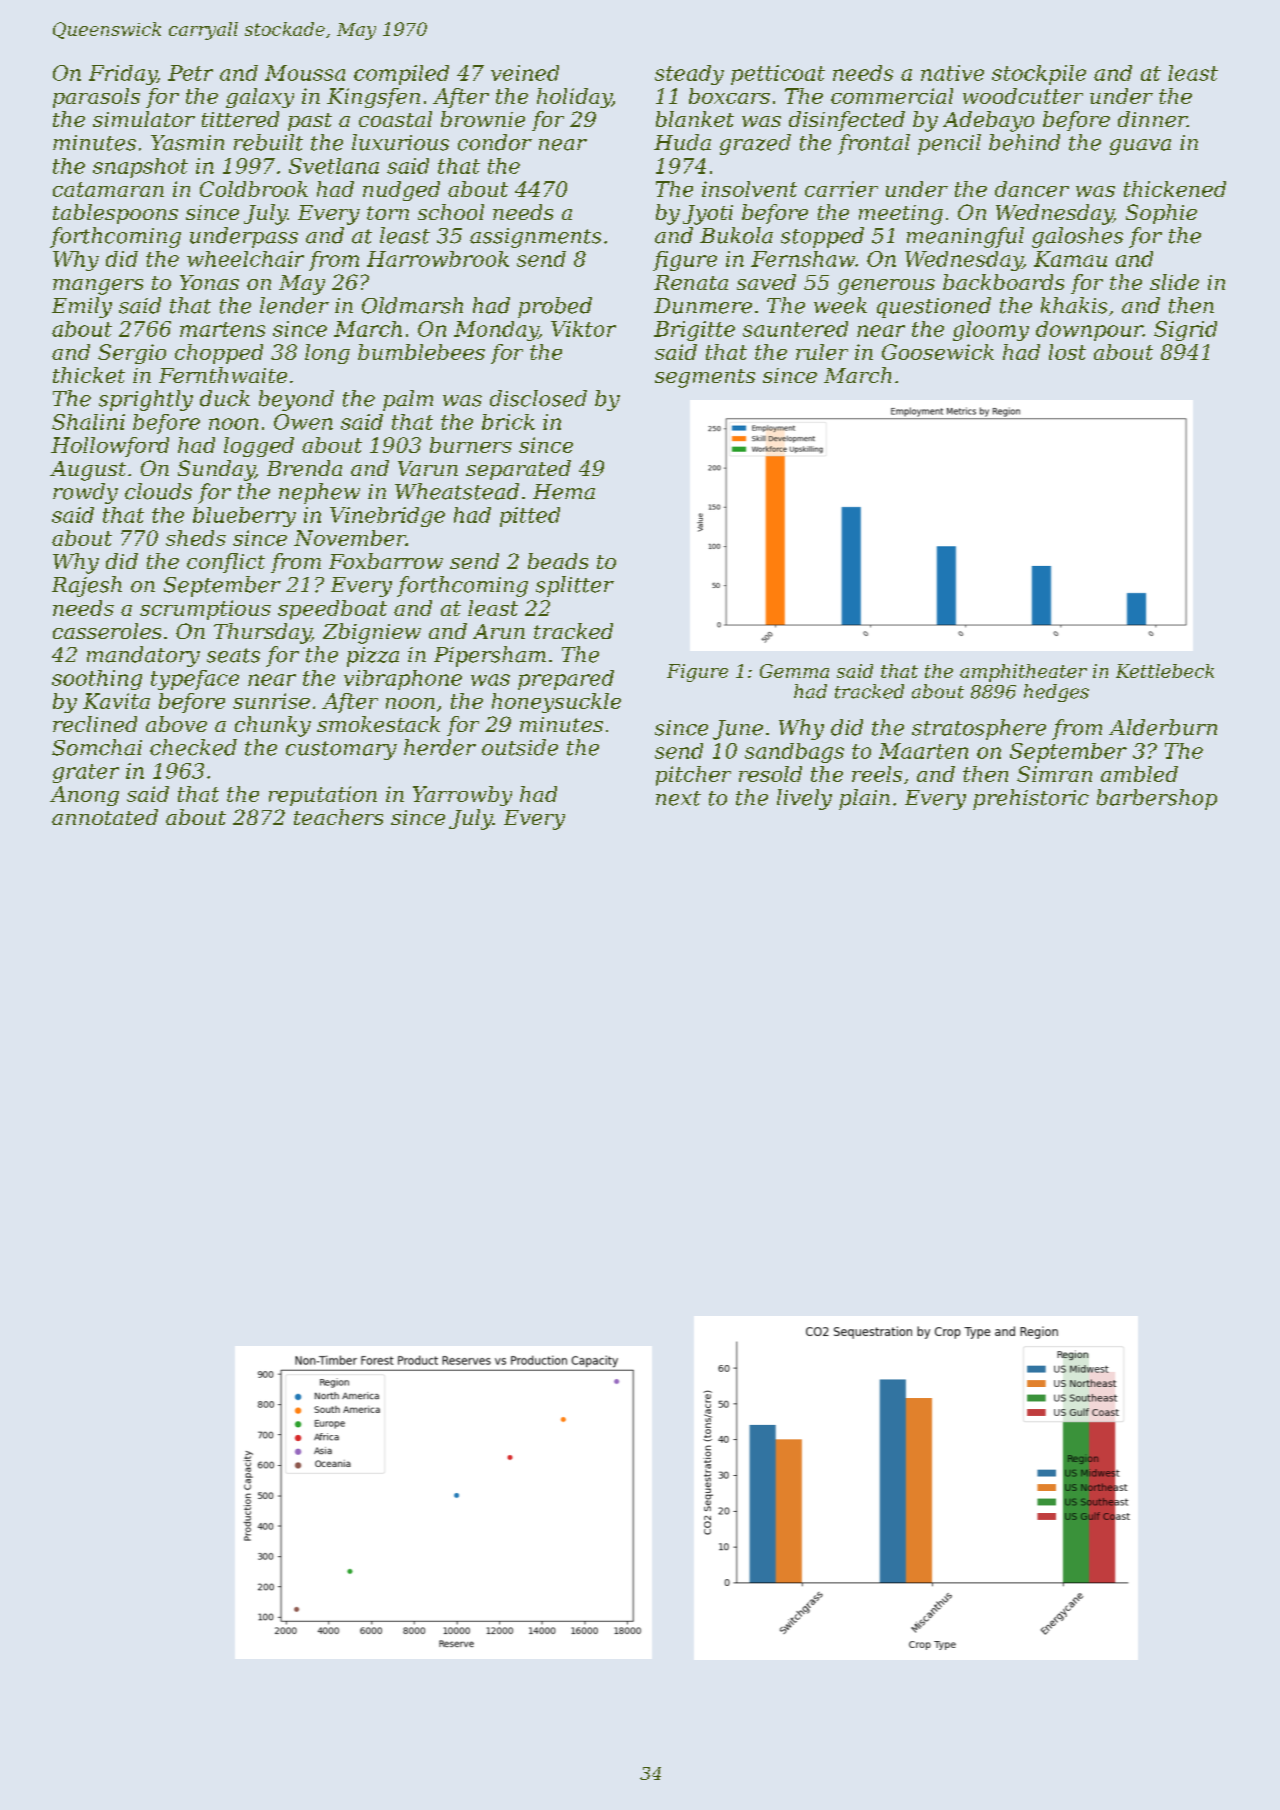 The image size is (1280, 1810). What do you see at coordinates (140, 168) in the screenshot?
I see `snapshot` at bounding box center [140, 168].
